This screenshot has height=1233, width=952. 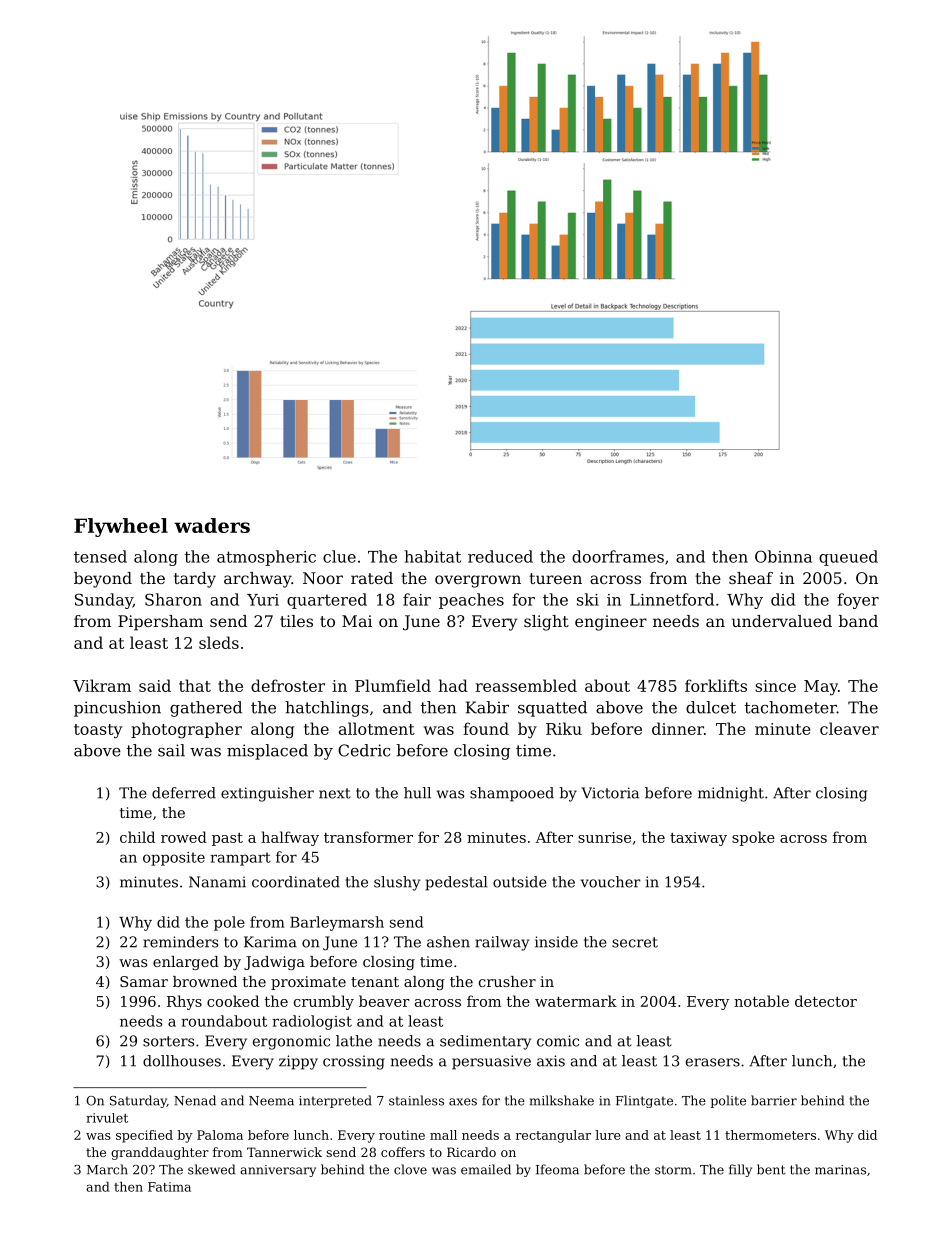 I want to click on toasty, so click(x=98, y=731).
